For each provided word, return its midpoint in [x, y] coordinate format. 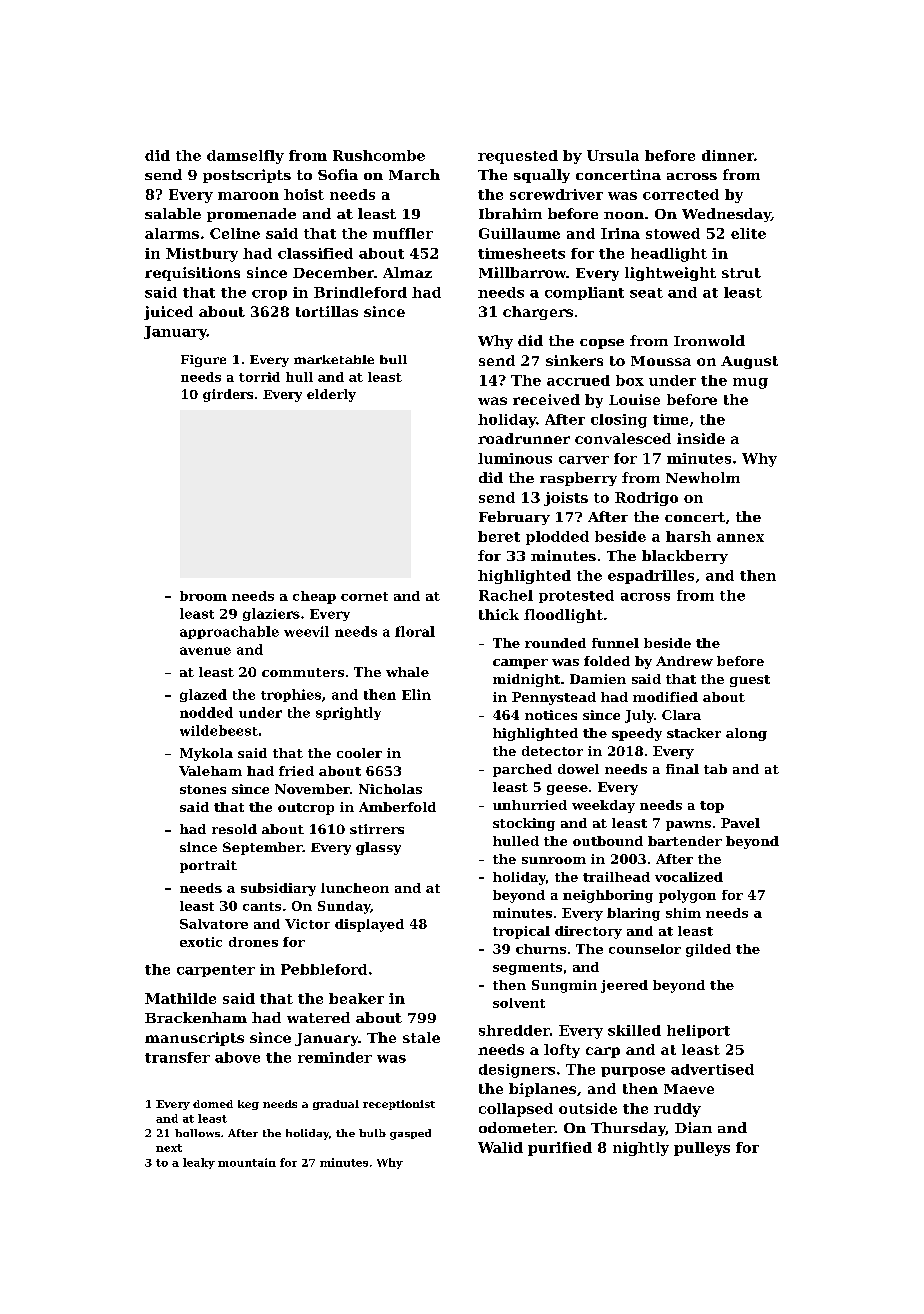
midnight [526, 680]
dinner [728, 155]
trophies [291, 695]
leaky [199, 1163]
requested [518, 157]
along [746, 734]
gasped [410, 1134]
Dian [693, 1127]
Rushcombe [379, 155]
